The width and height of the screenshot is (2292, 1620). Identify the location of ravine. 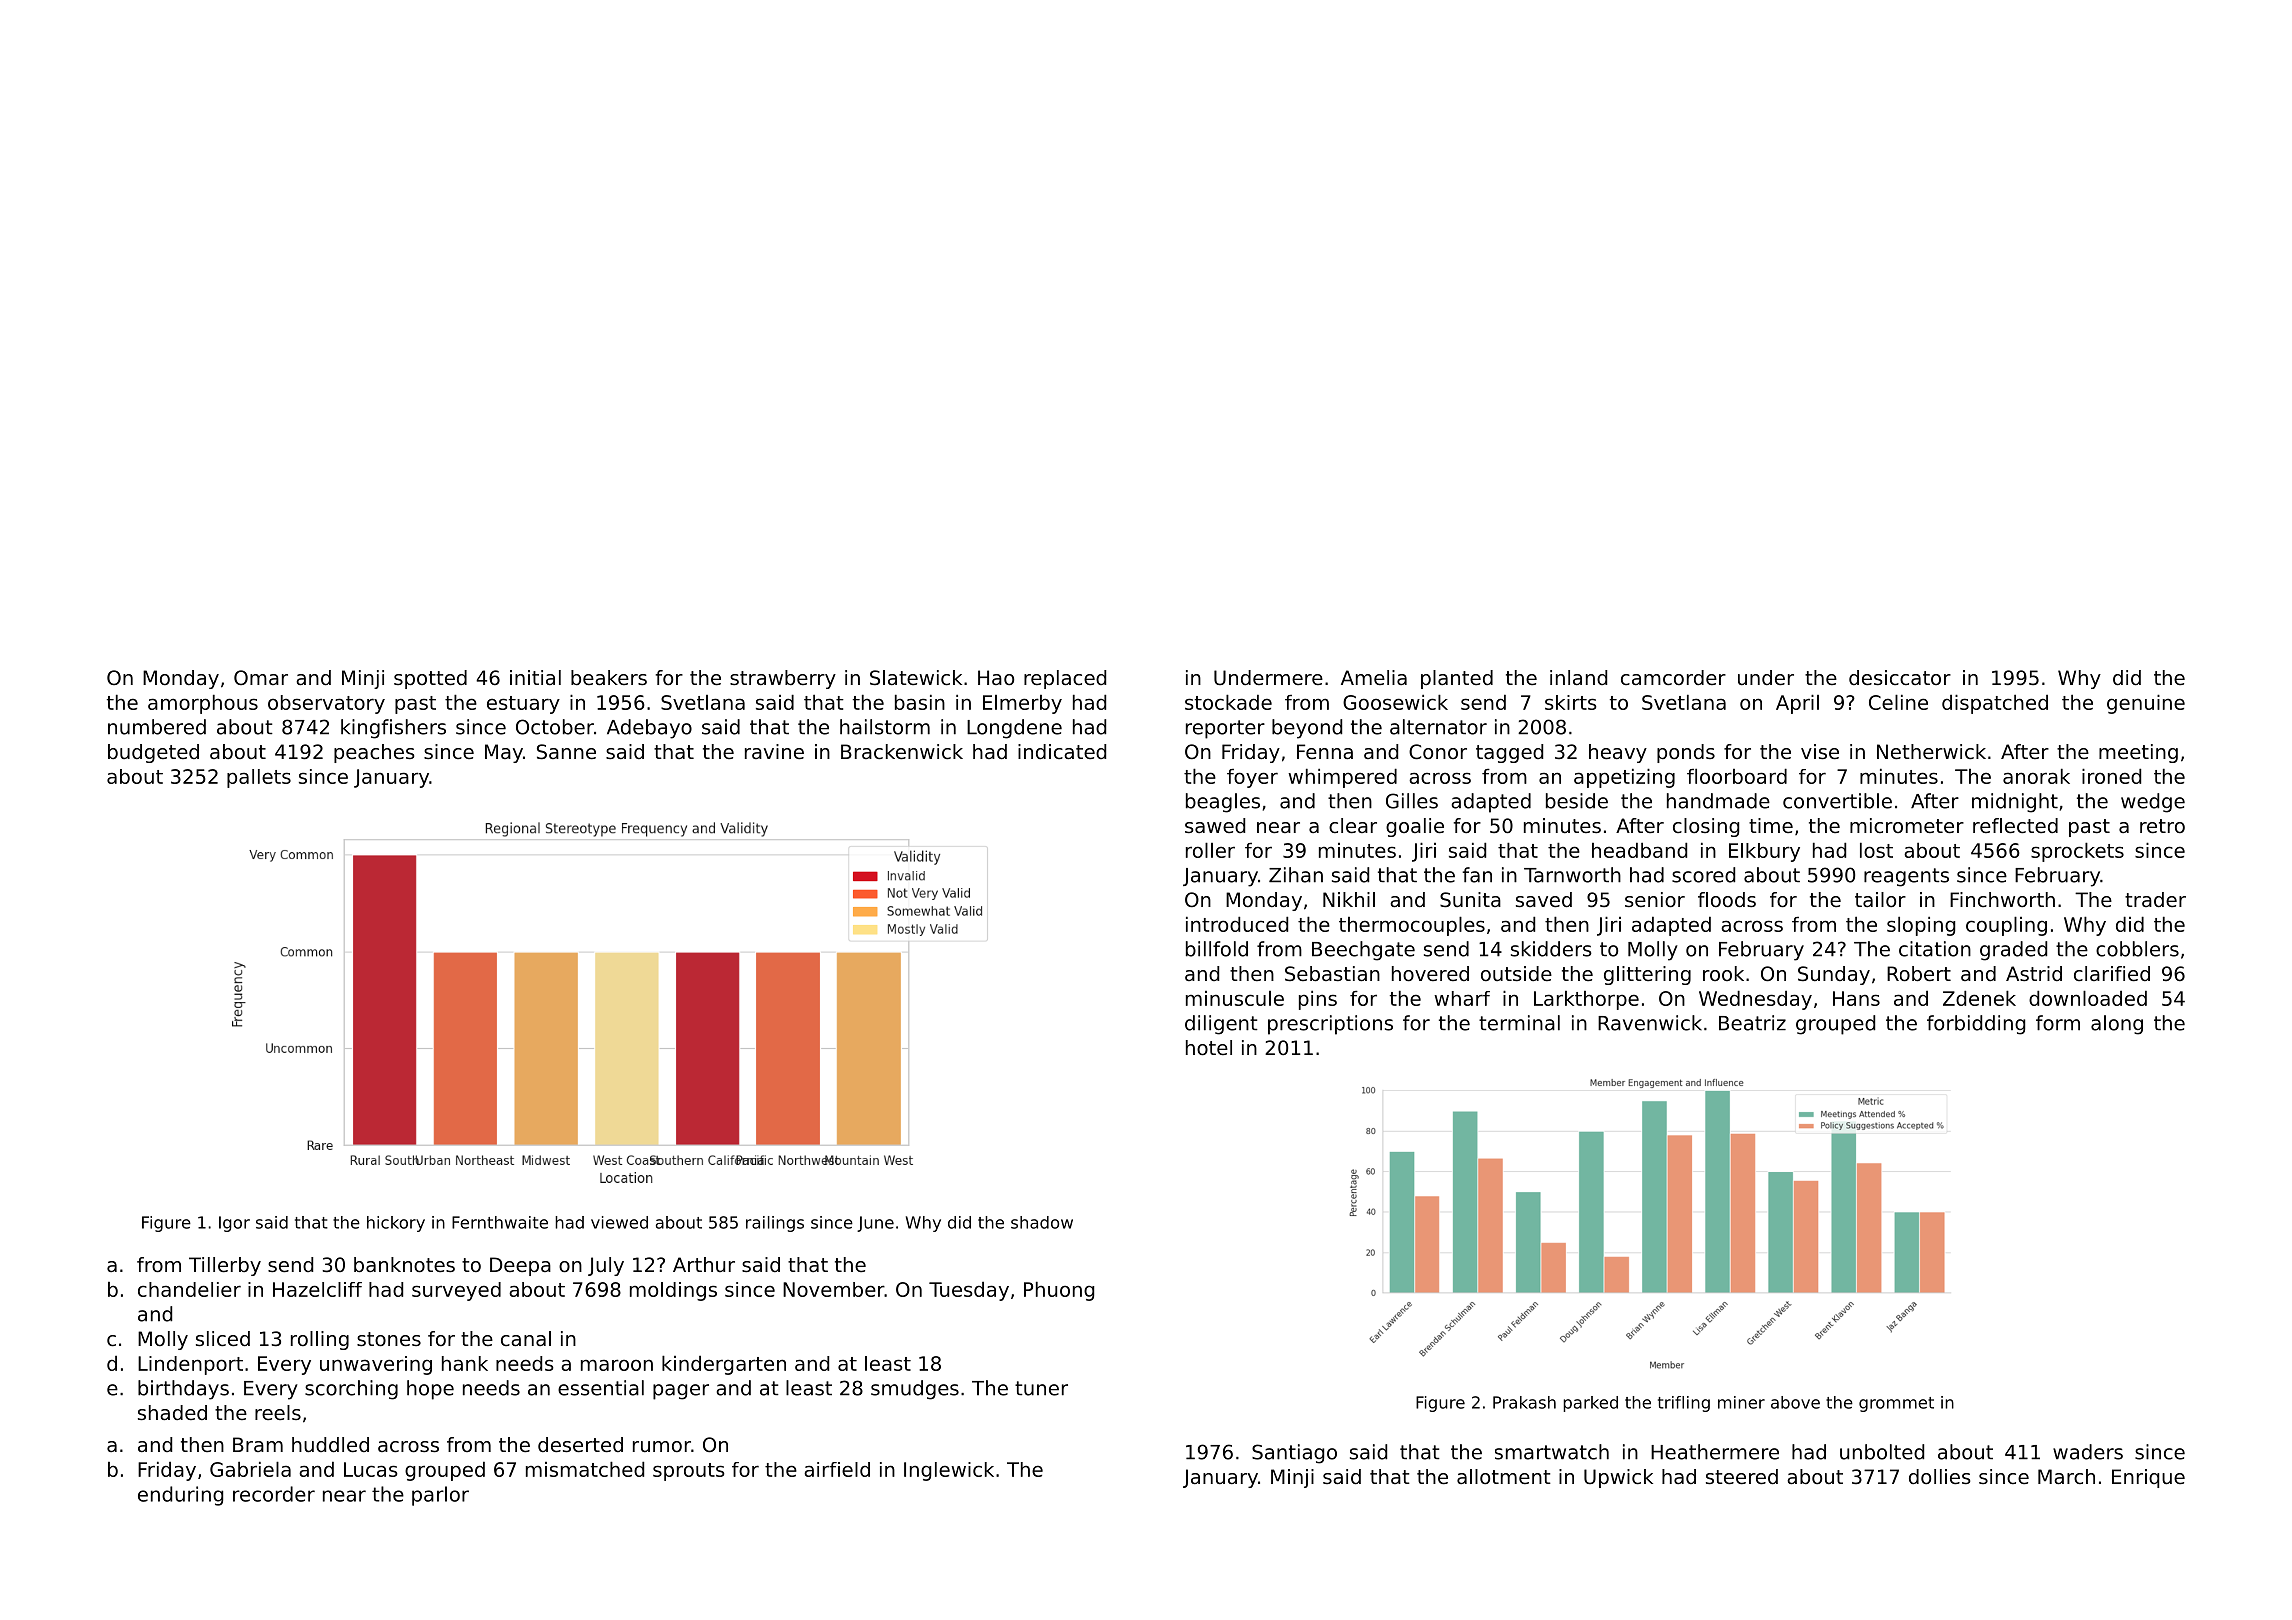
(774, 752).
